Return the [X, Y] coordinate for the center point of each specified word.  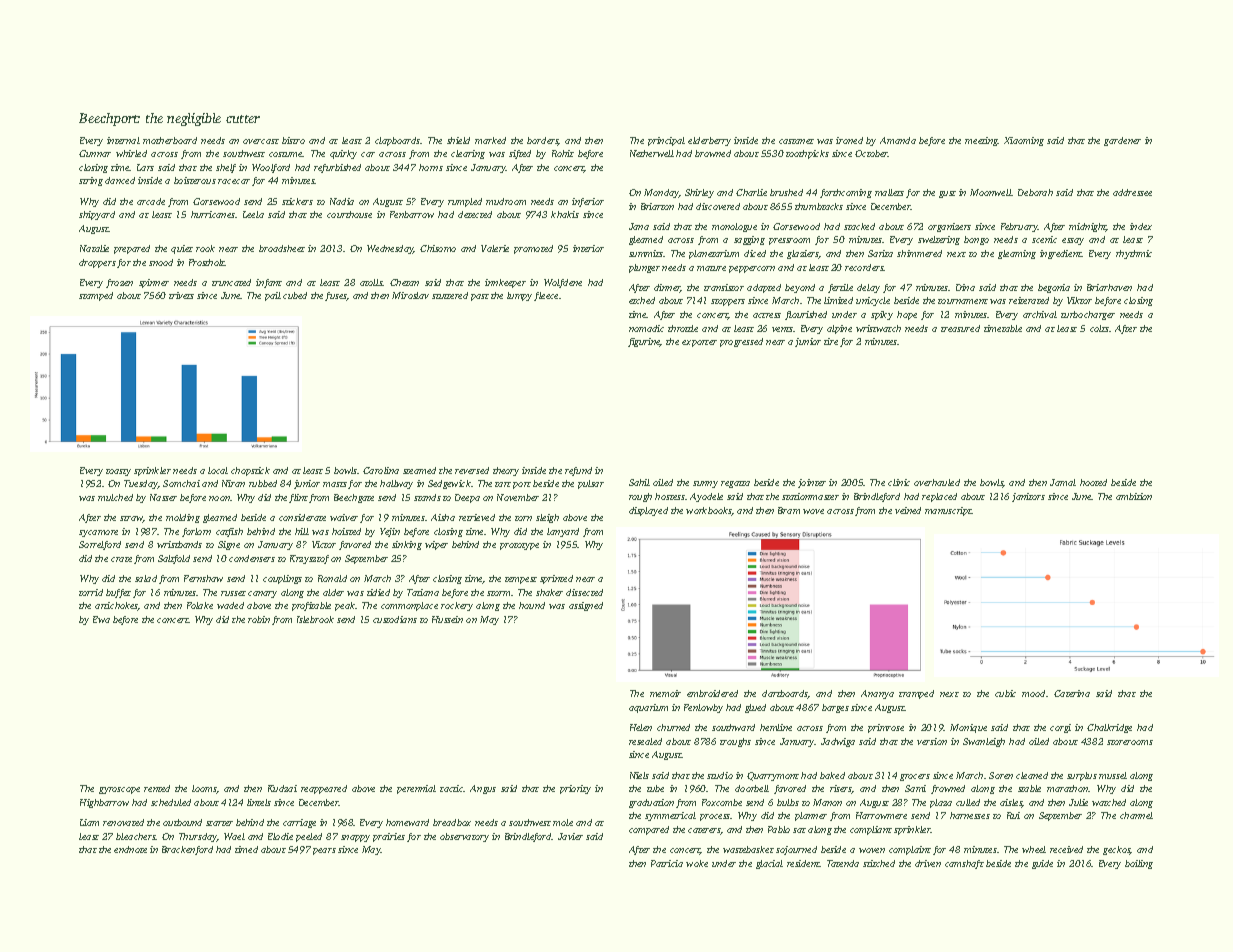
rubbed [263, 483]
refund [578, 471]
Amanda [898, 140]
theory [506, 471]
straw [131, 519]
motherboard [170, 140]
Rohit [563, 153]
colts [1099, 328]
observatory [464, 837]
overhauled [937, 482]
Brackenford [187, 850]
